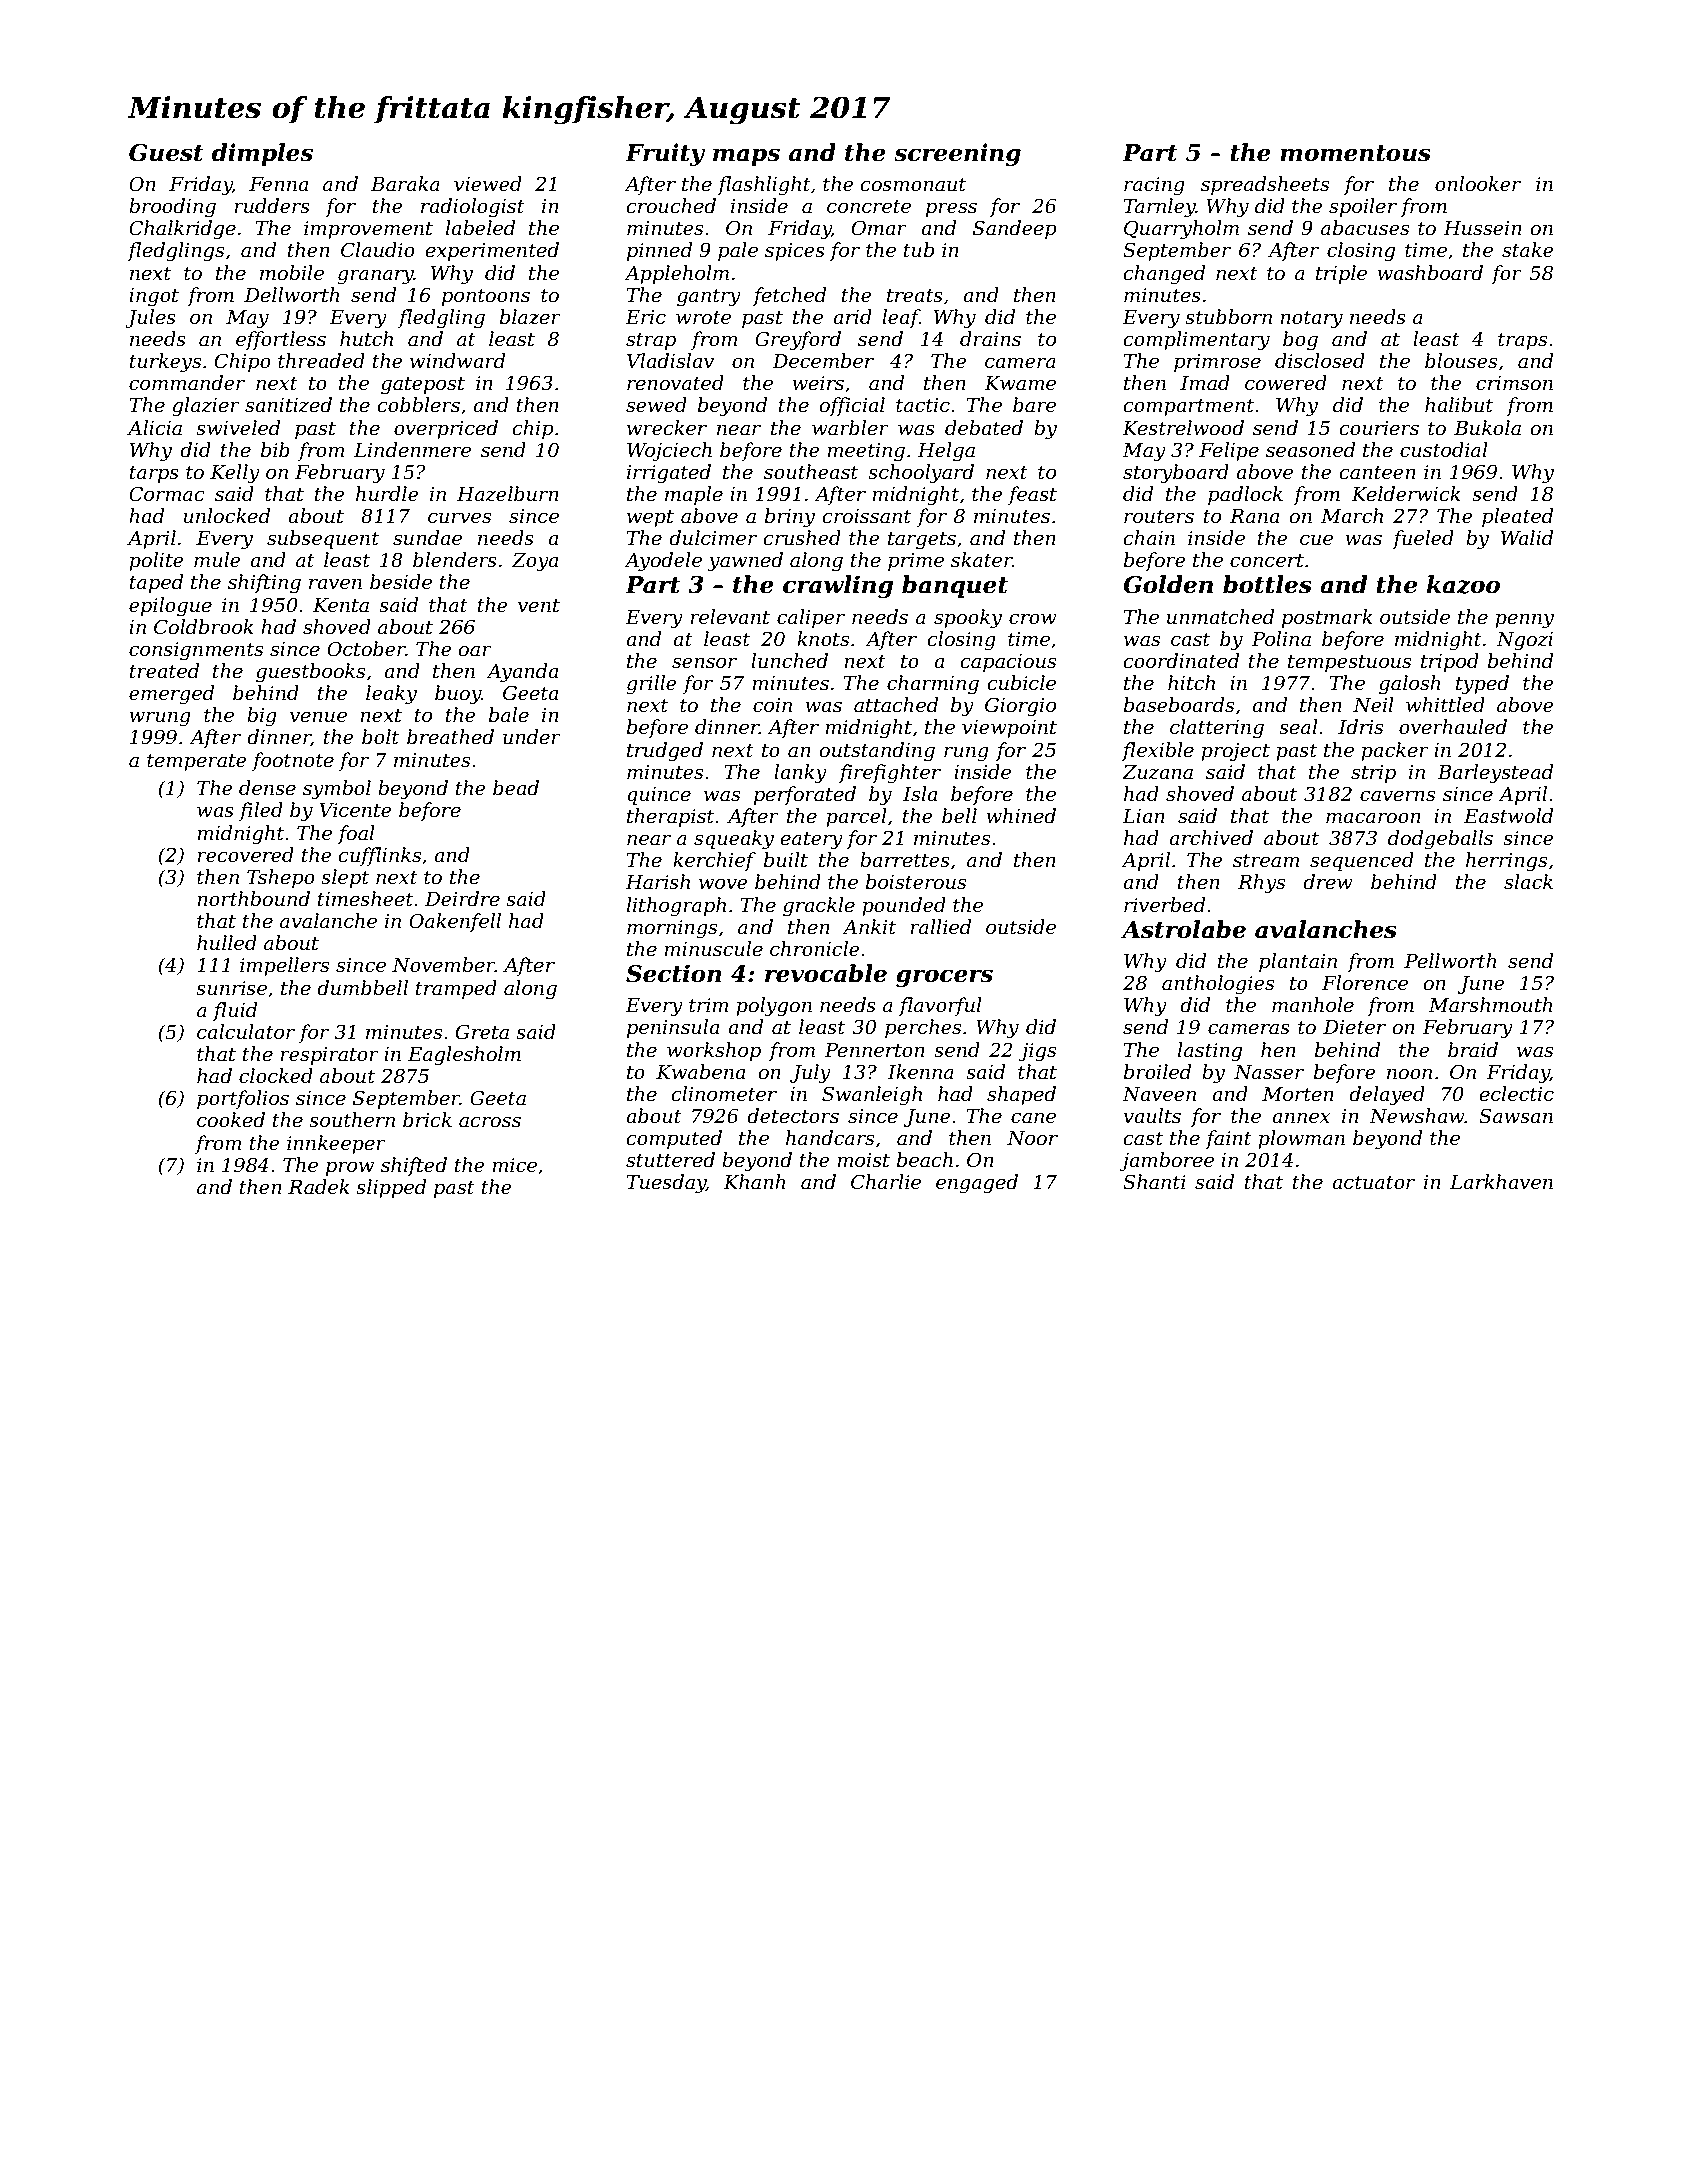 This screenshot has height=2178, width=1683. Describe the element at coordinates (951, 209) in the screenshot. I see `press` at that location.
